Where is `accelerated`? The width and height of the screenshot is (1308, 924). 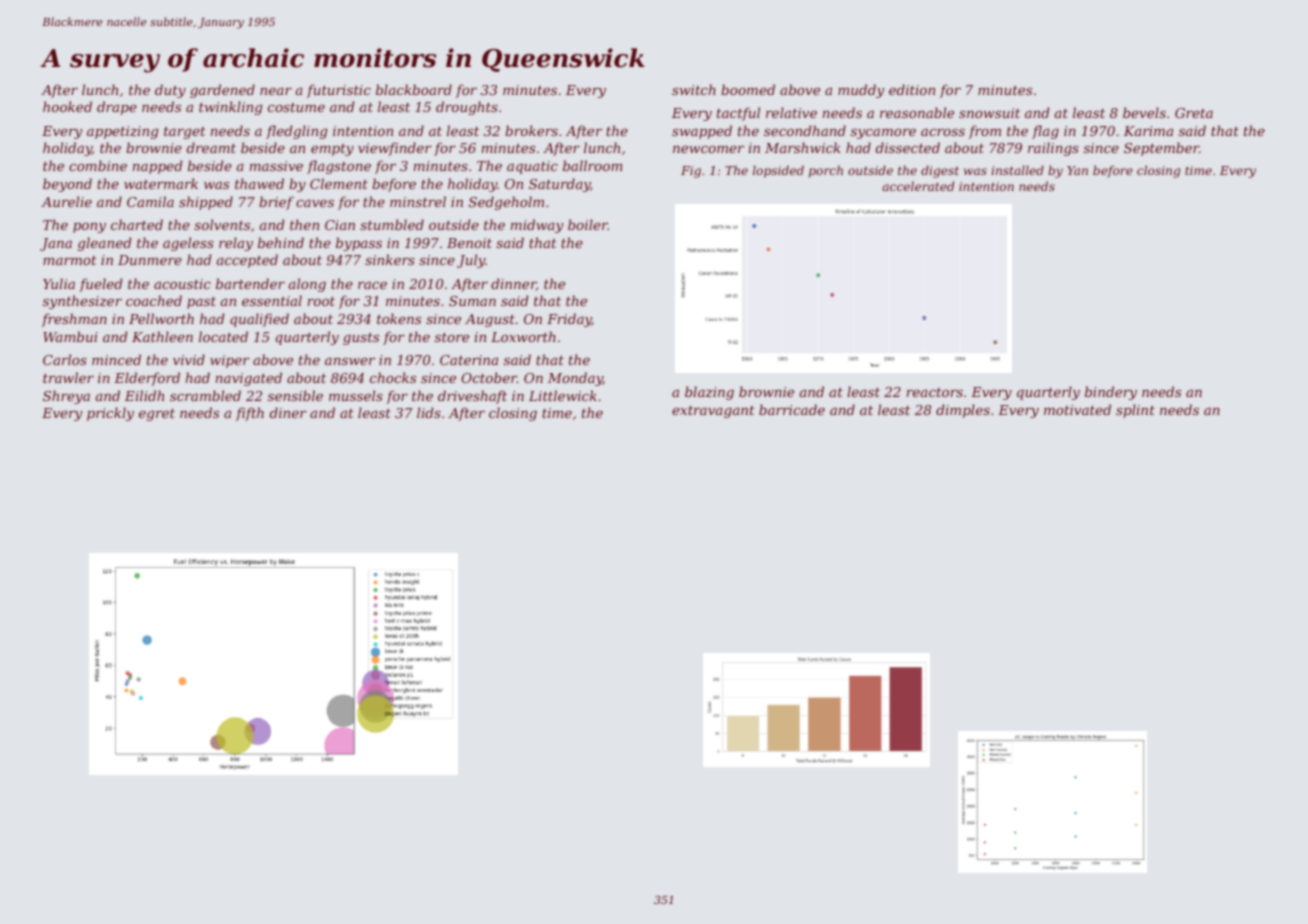 accelerated is located at coordinates (918, 186).
